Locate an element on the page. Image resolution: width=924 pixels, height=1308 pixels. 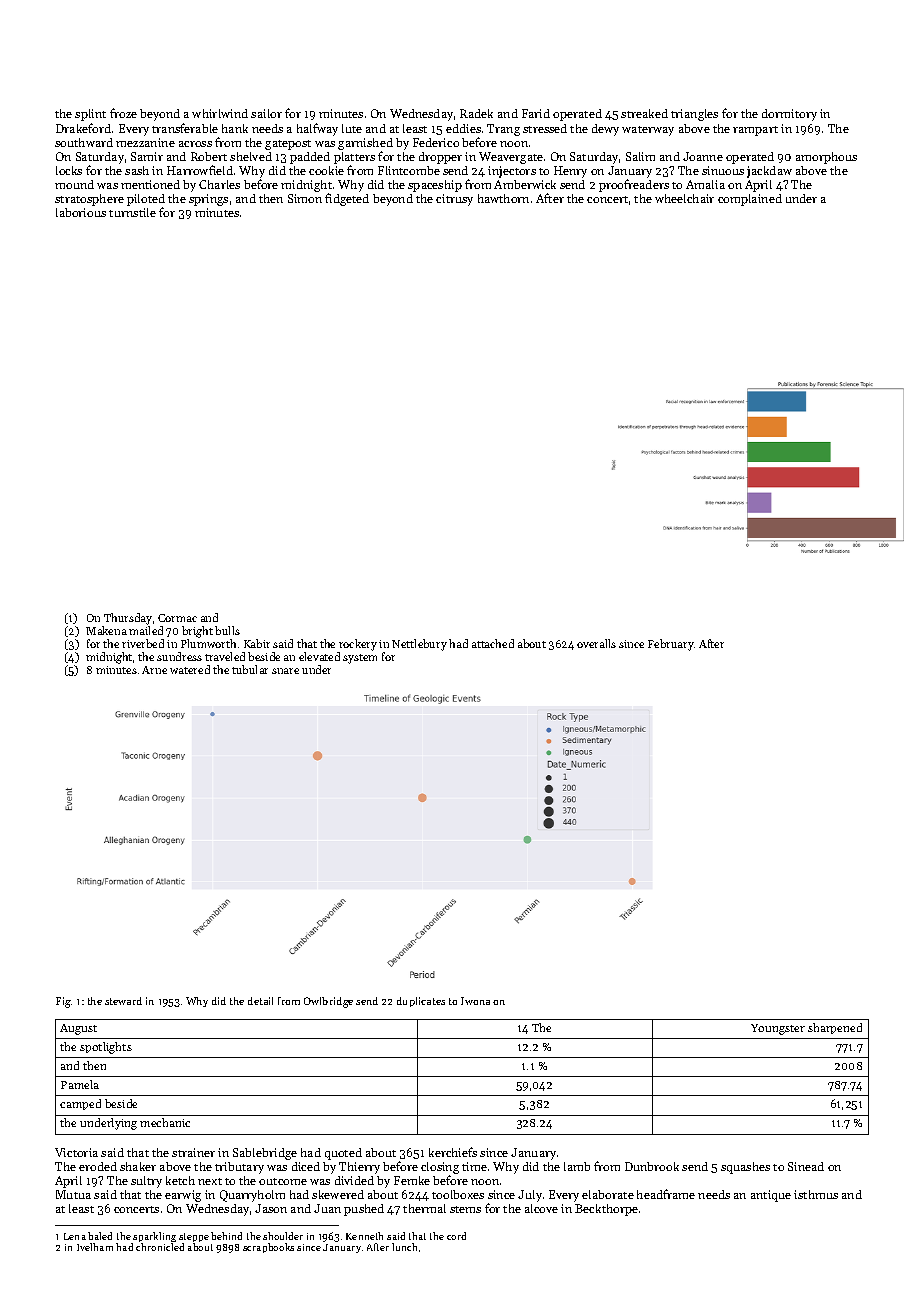
Youngster is located at coordinates (778, 1029).
